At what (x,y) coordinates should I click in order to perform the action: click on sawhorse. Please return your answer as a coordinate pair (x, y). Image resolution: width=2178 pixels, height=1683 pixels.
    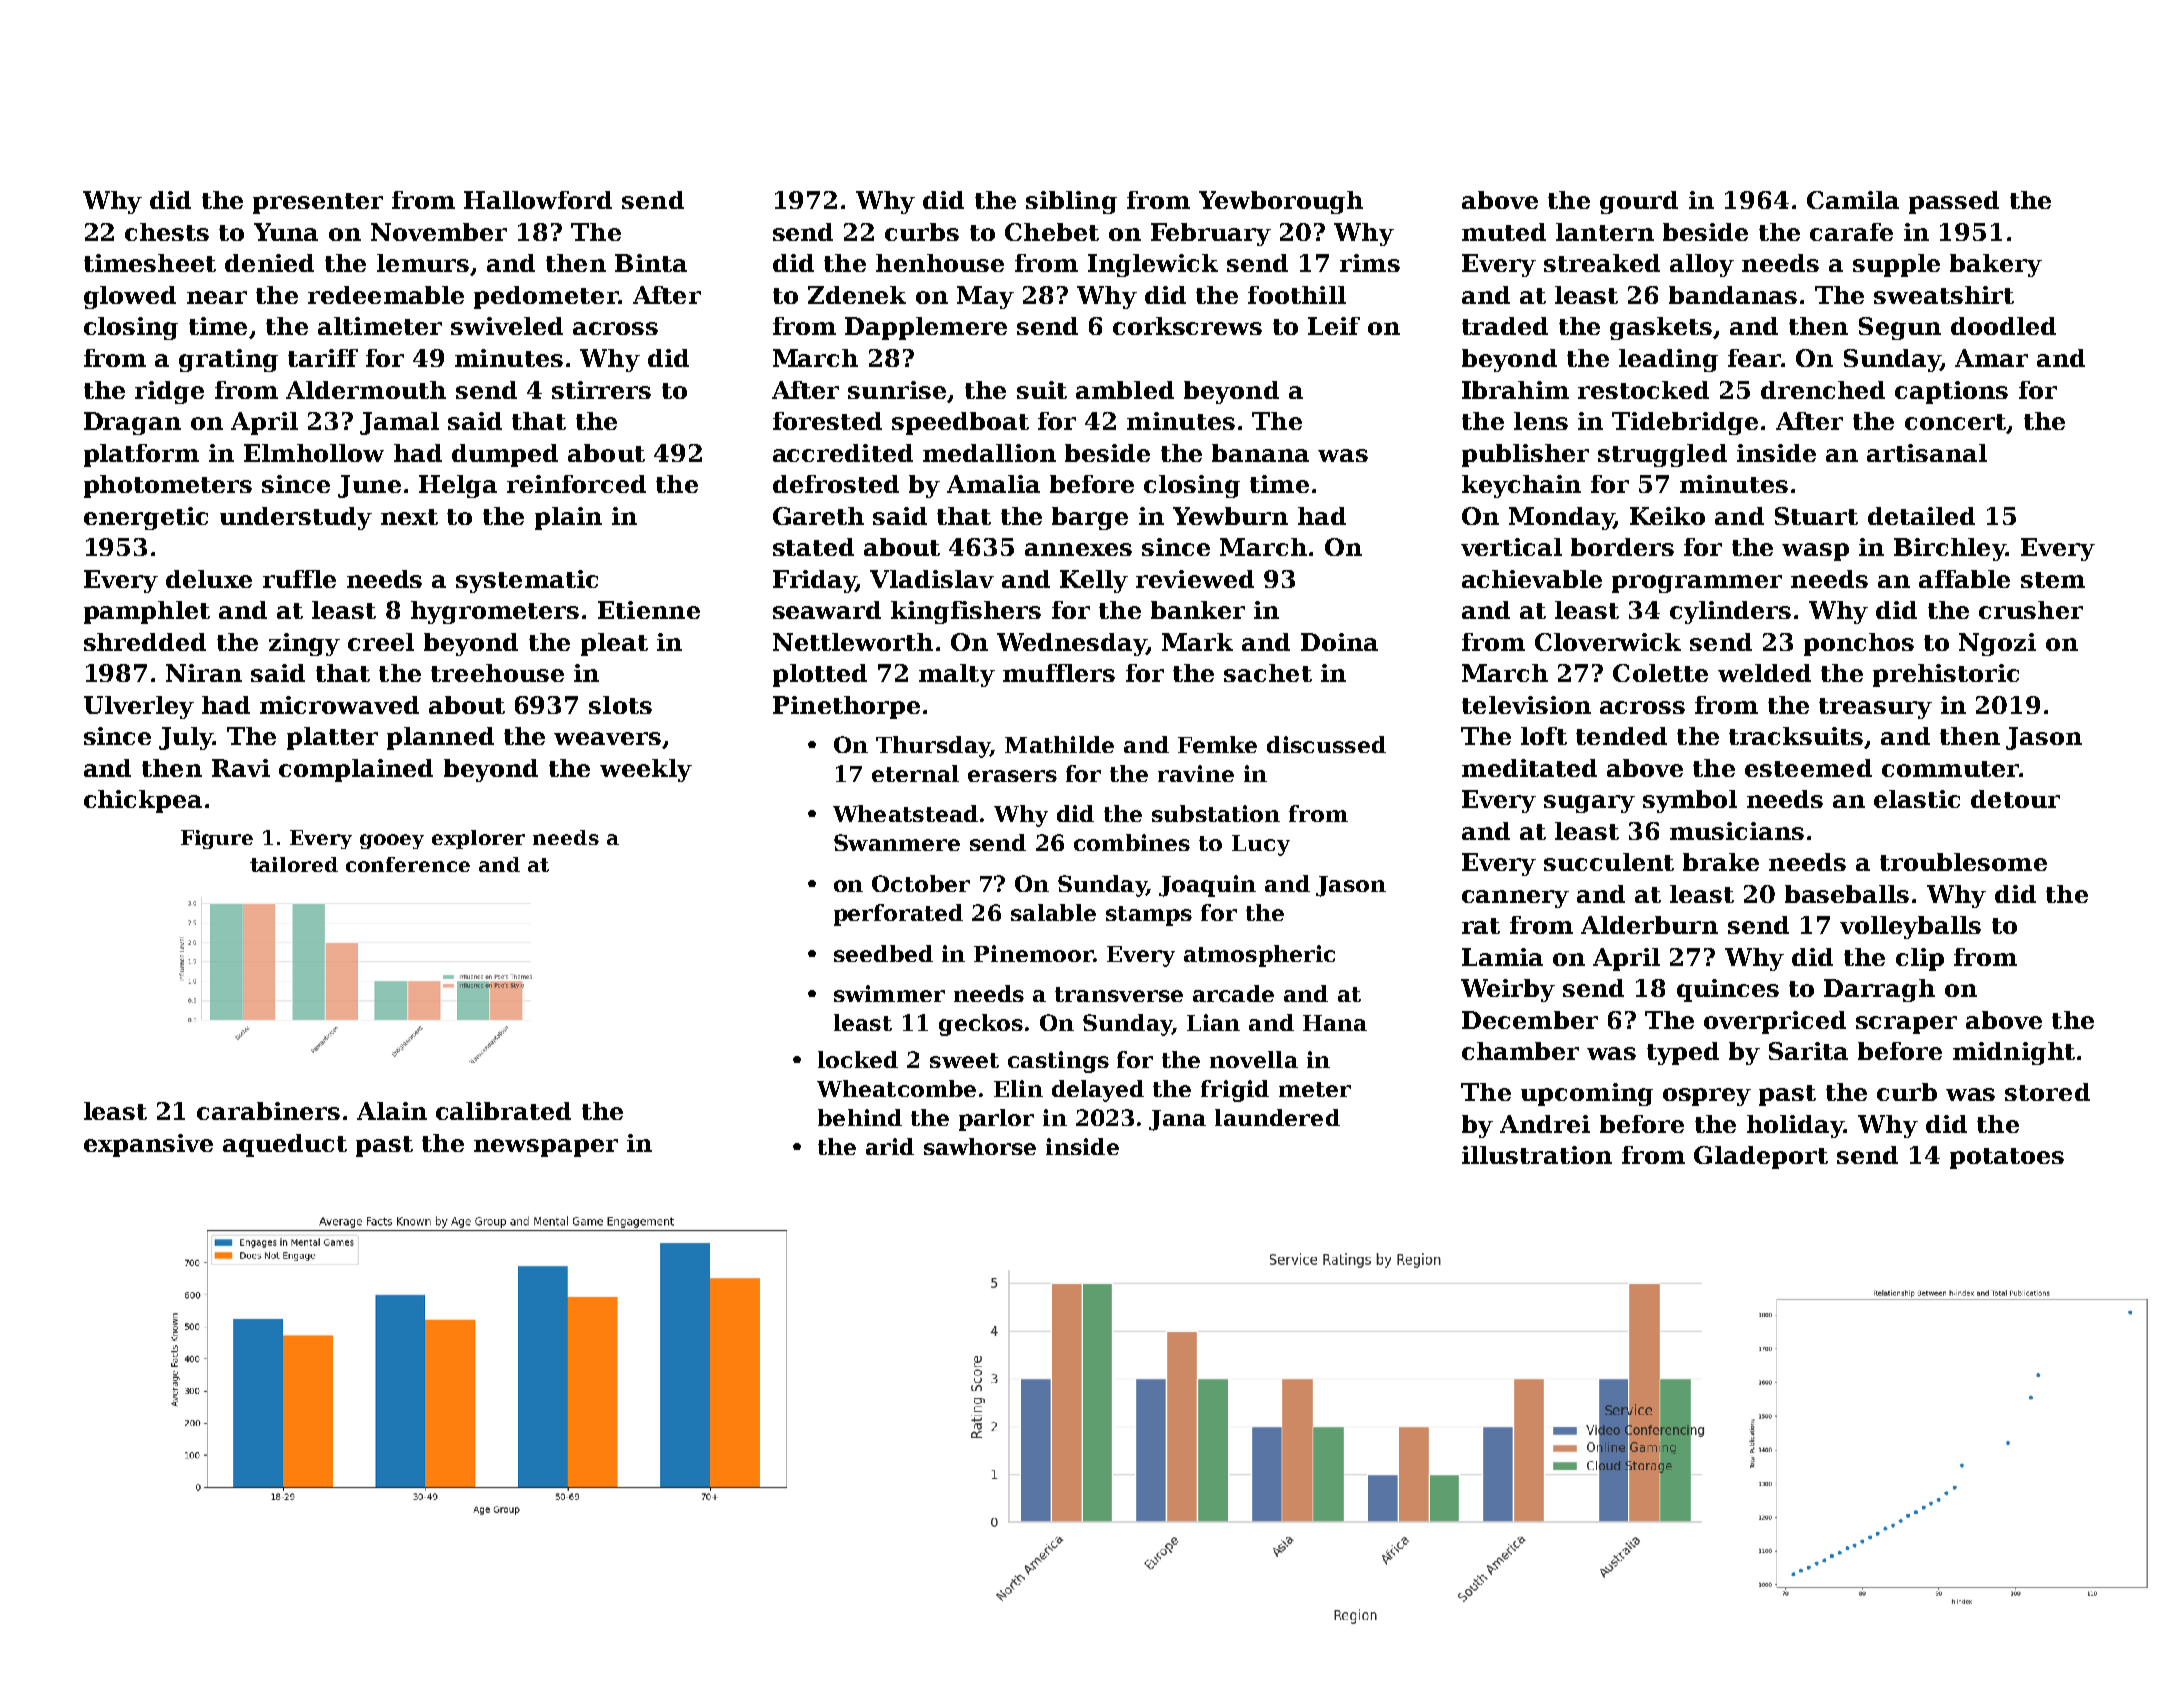
    Looking at the image, I should click on (980, 1146).
